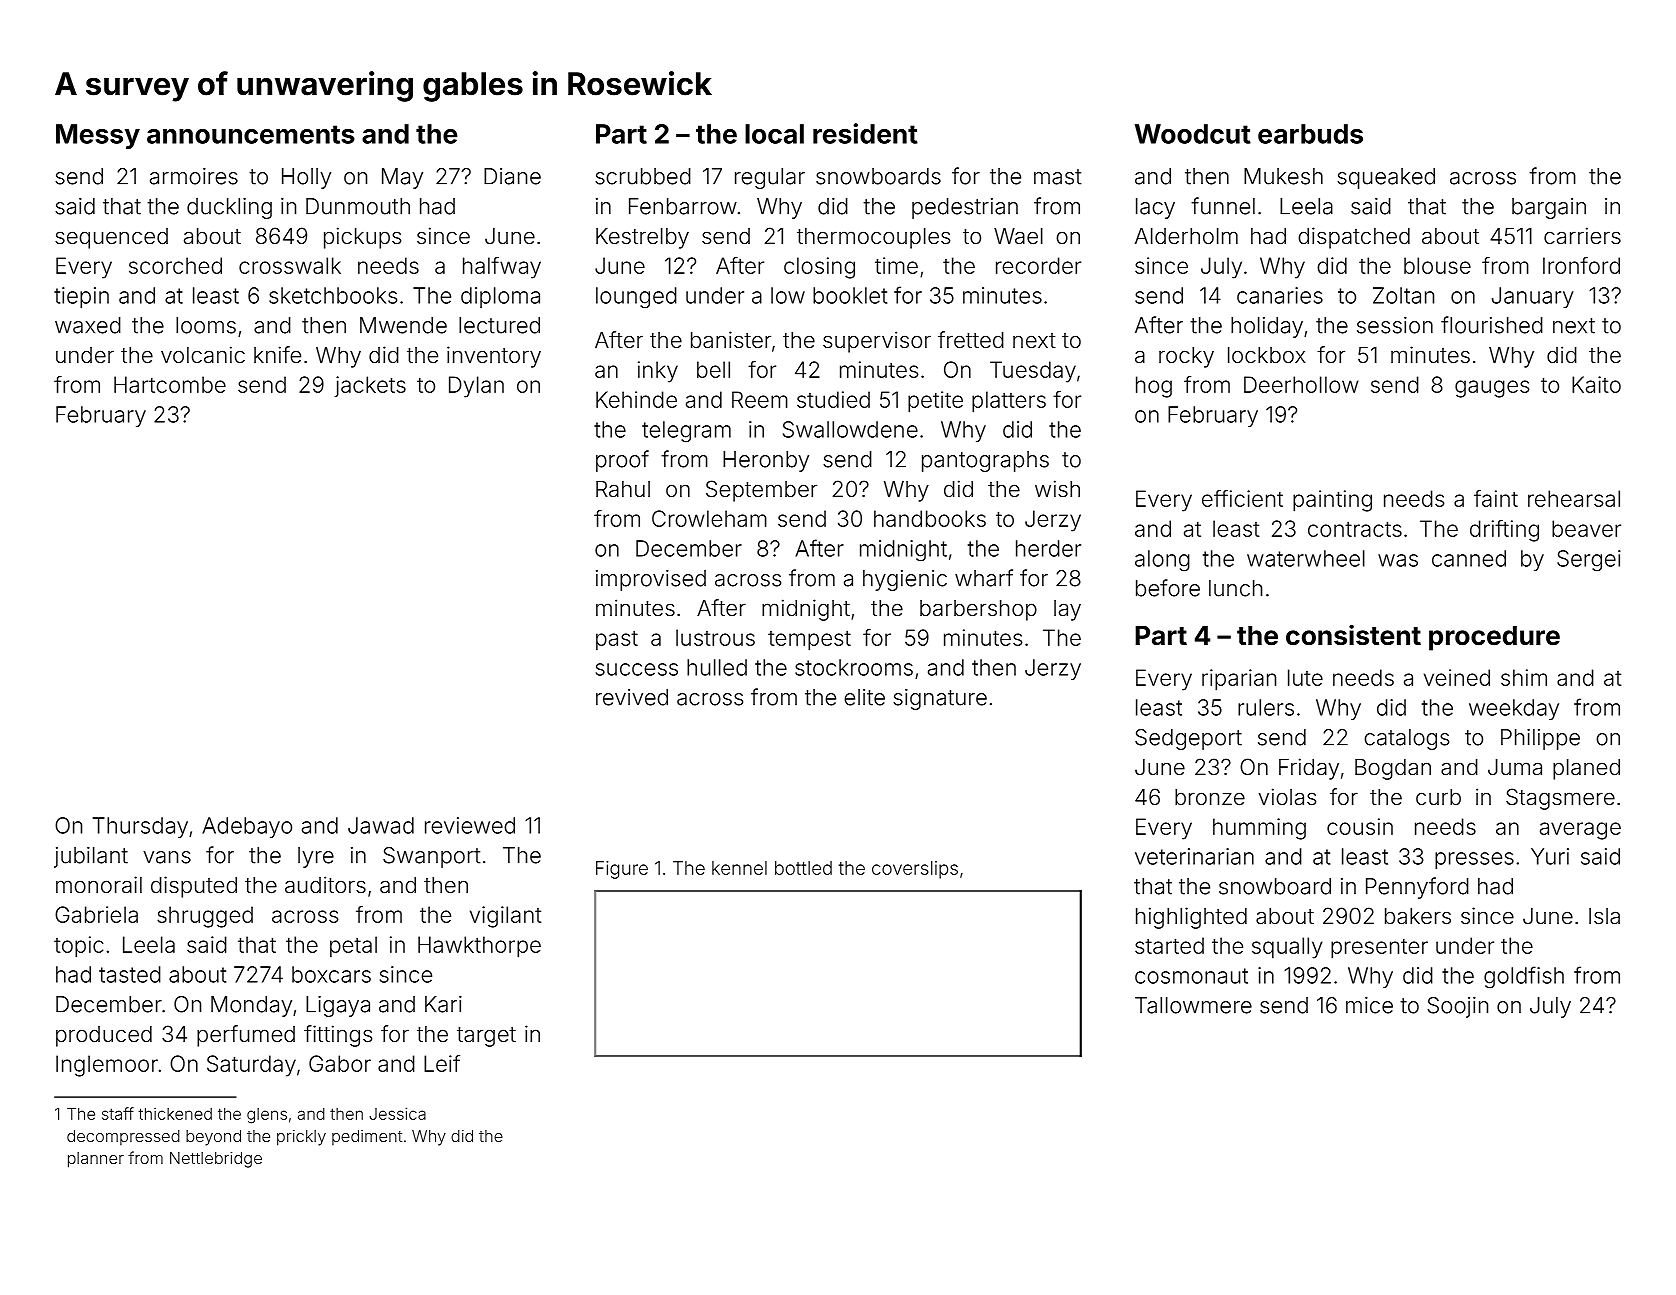 The image size is (1676, 1295). Describe the element at coordinates (247, 827) in the document. I see `Adebayo` at that location.
